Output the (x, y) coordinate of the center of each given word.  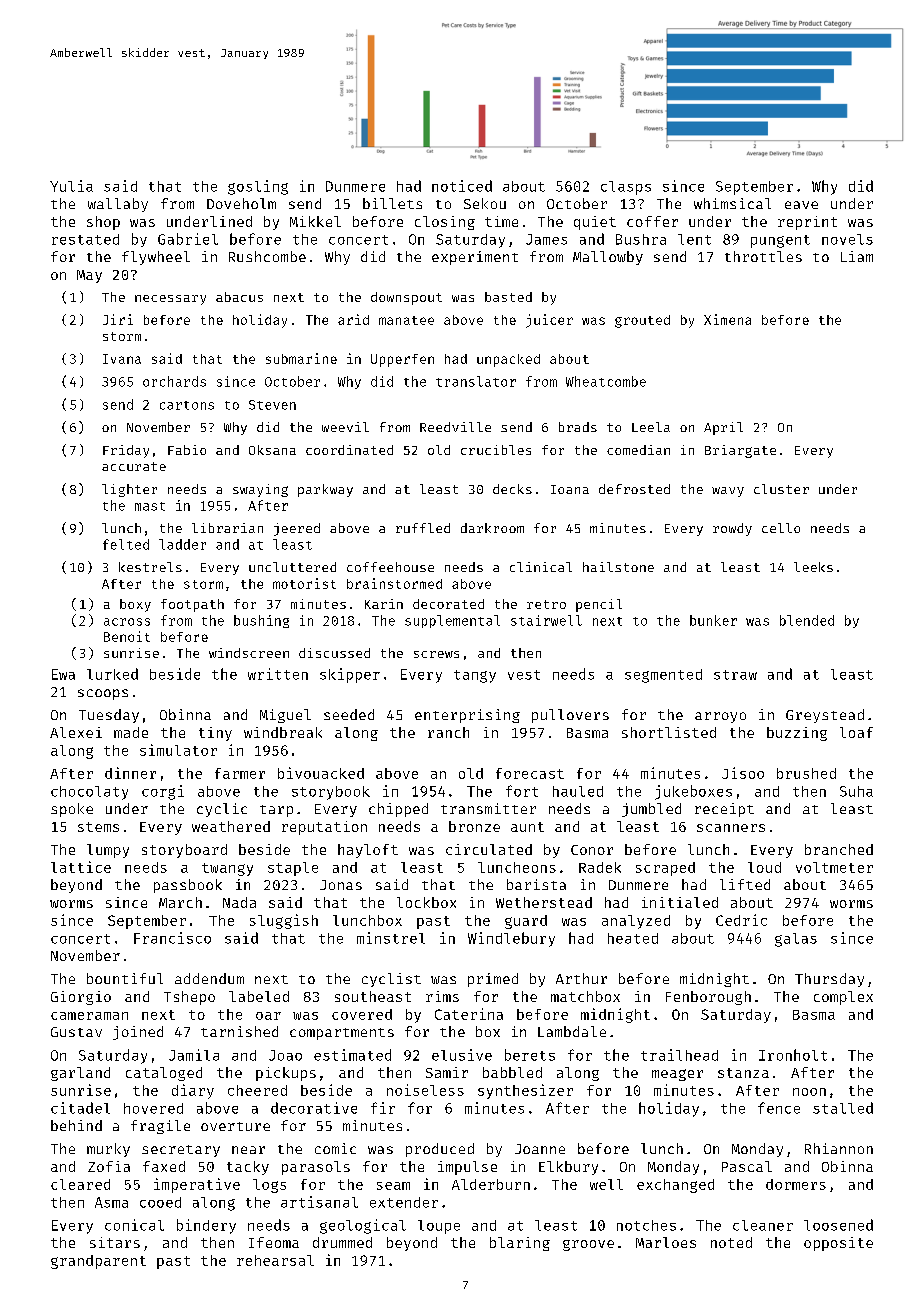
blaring (520, 1244)
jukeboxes (693, 792)
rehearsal (275, 1260)
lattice (81, 867)
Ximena (727, 319)
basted (508, 297)
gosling (258, 187)
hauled (578, 791)
